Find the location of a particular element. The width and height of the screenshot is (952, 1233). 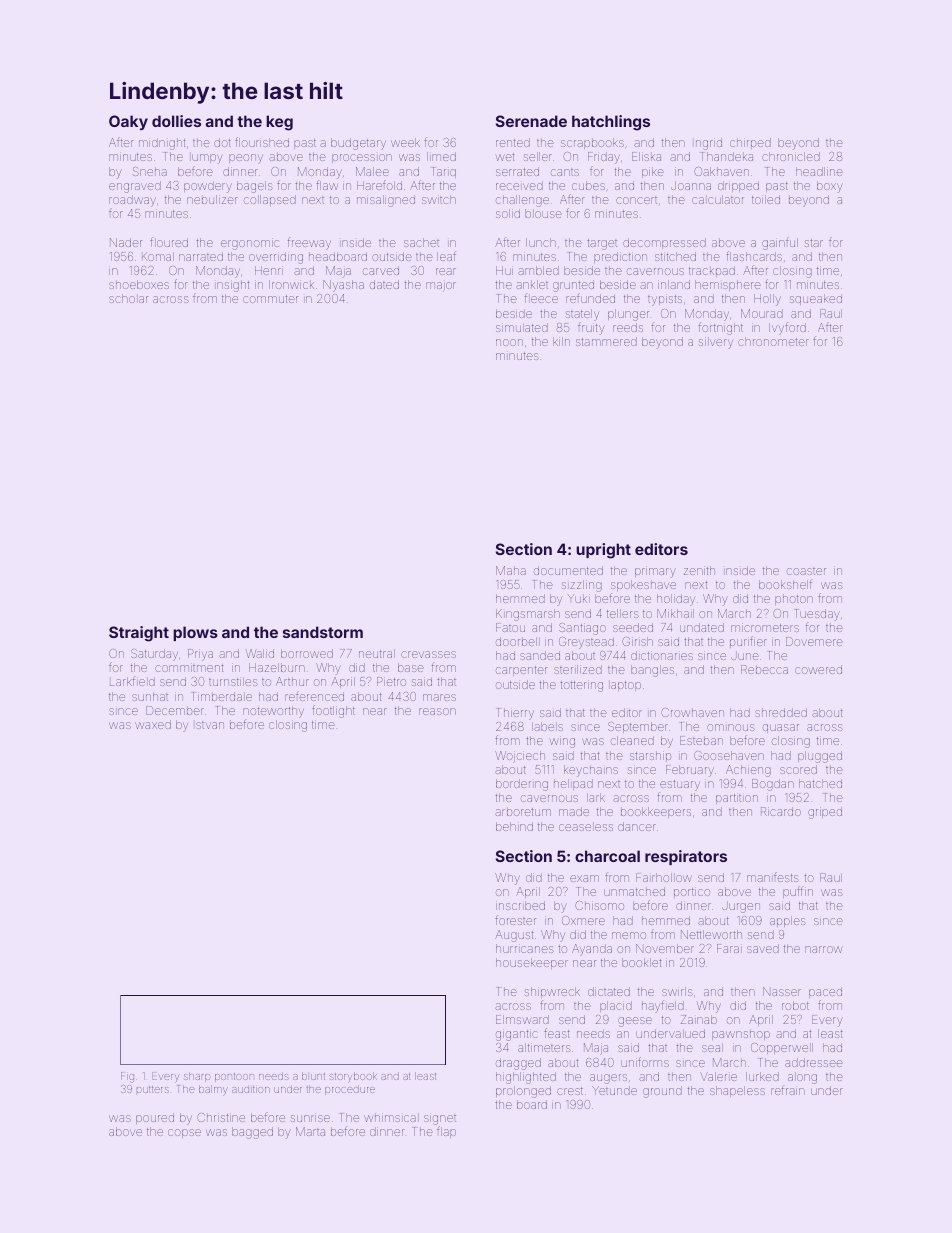

Oaky is located at coordinates (128, 122).
